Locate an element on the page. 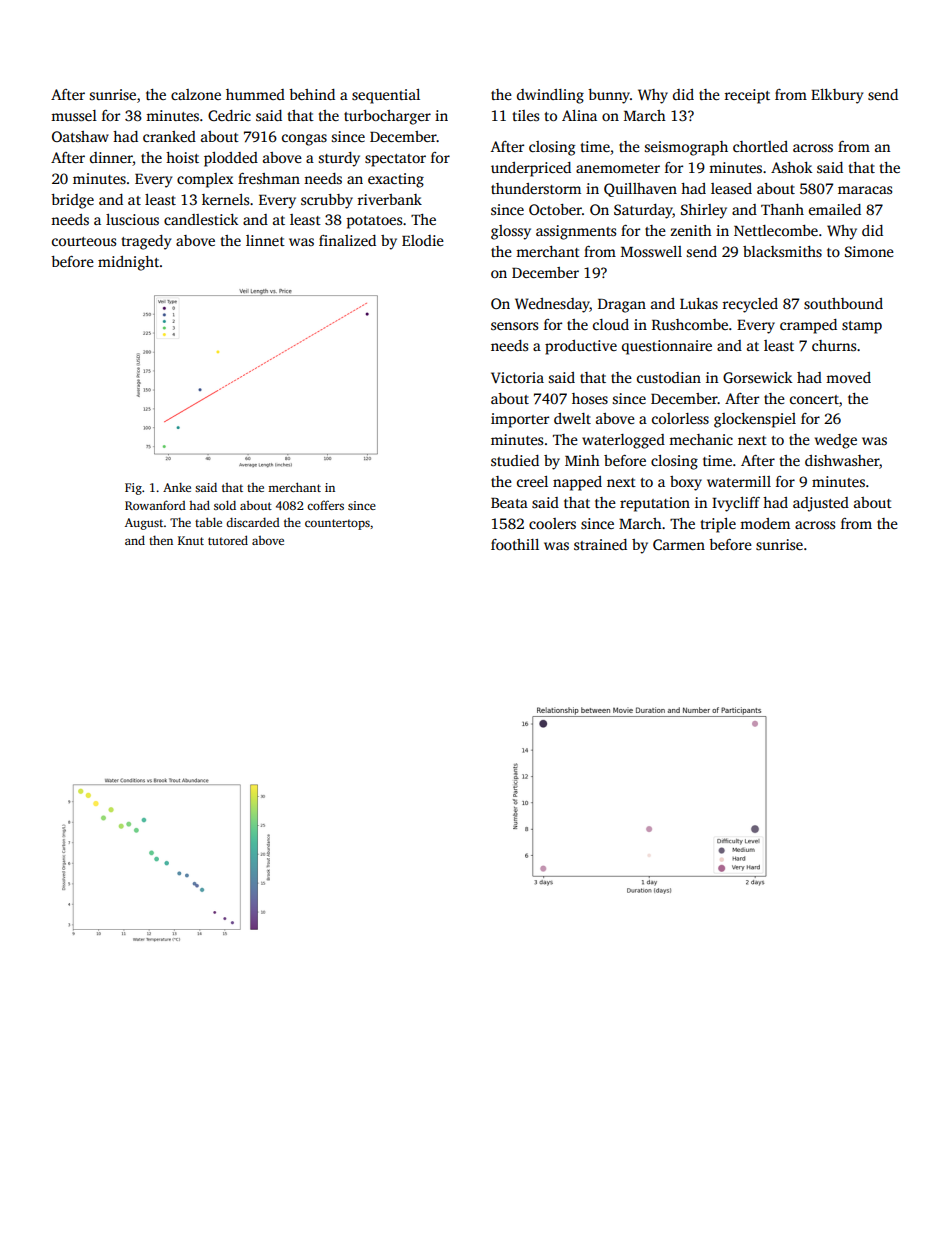  then is located at coordinates (161, 540).
